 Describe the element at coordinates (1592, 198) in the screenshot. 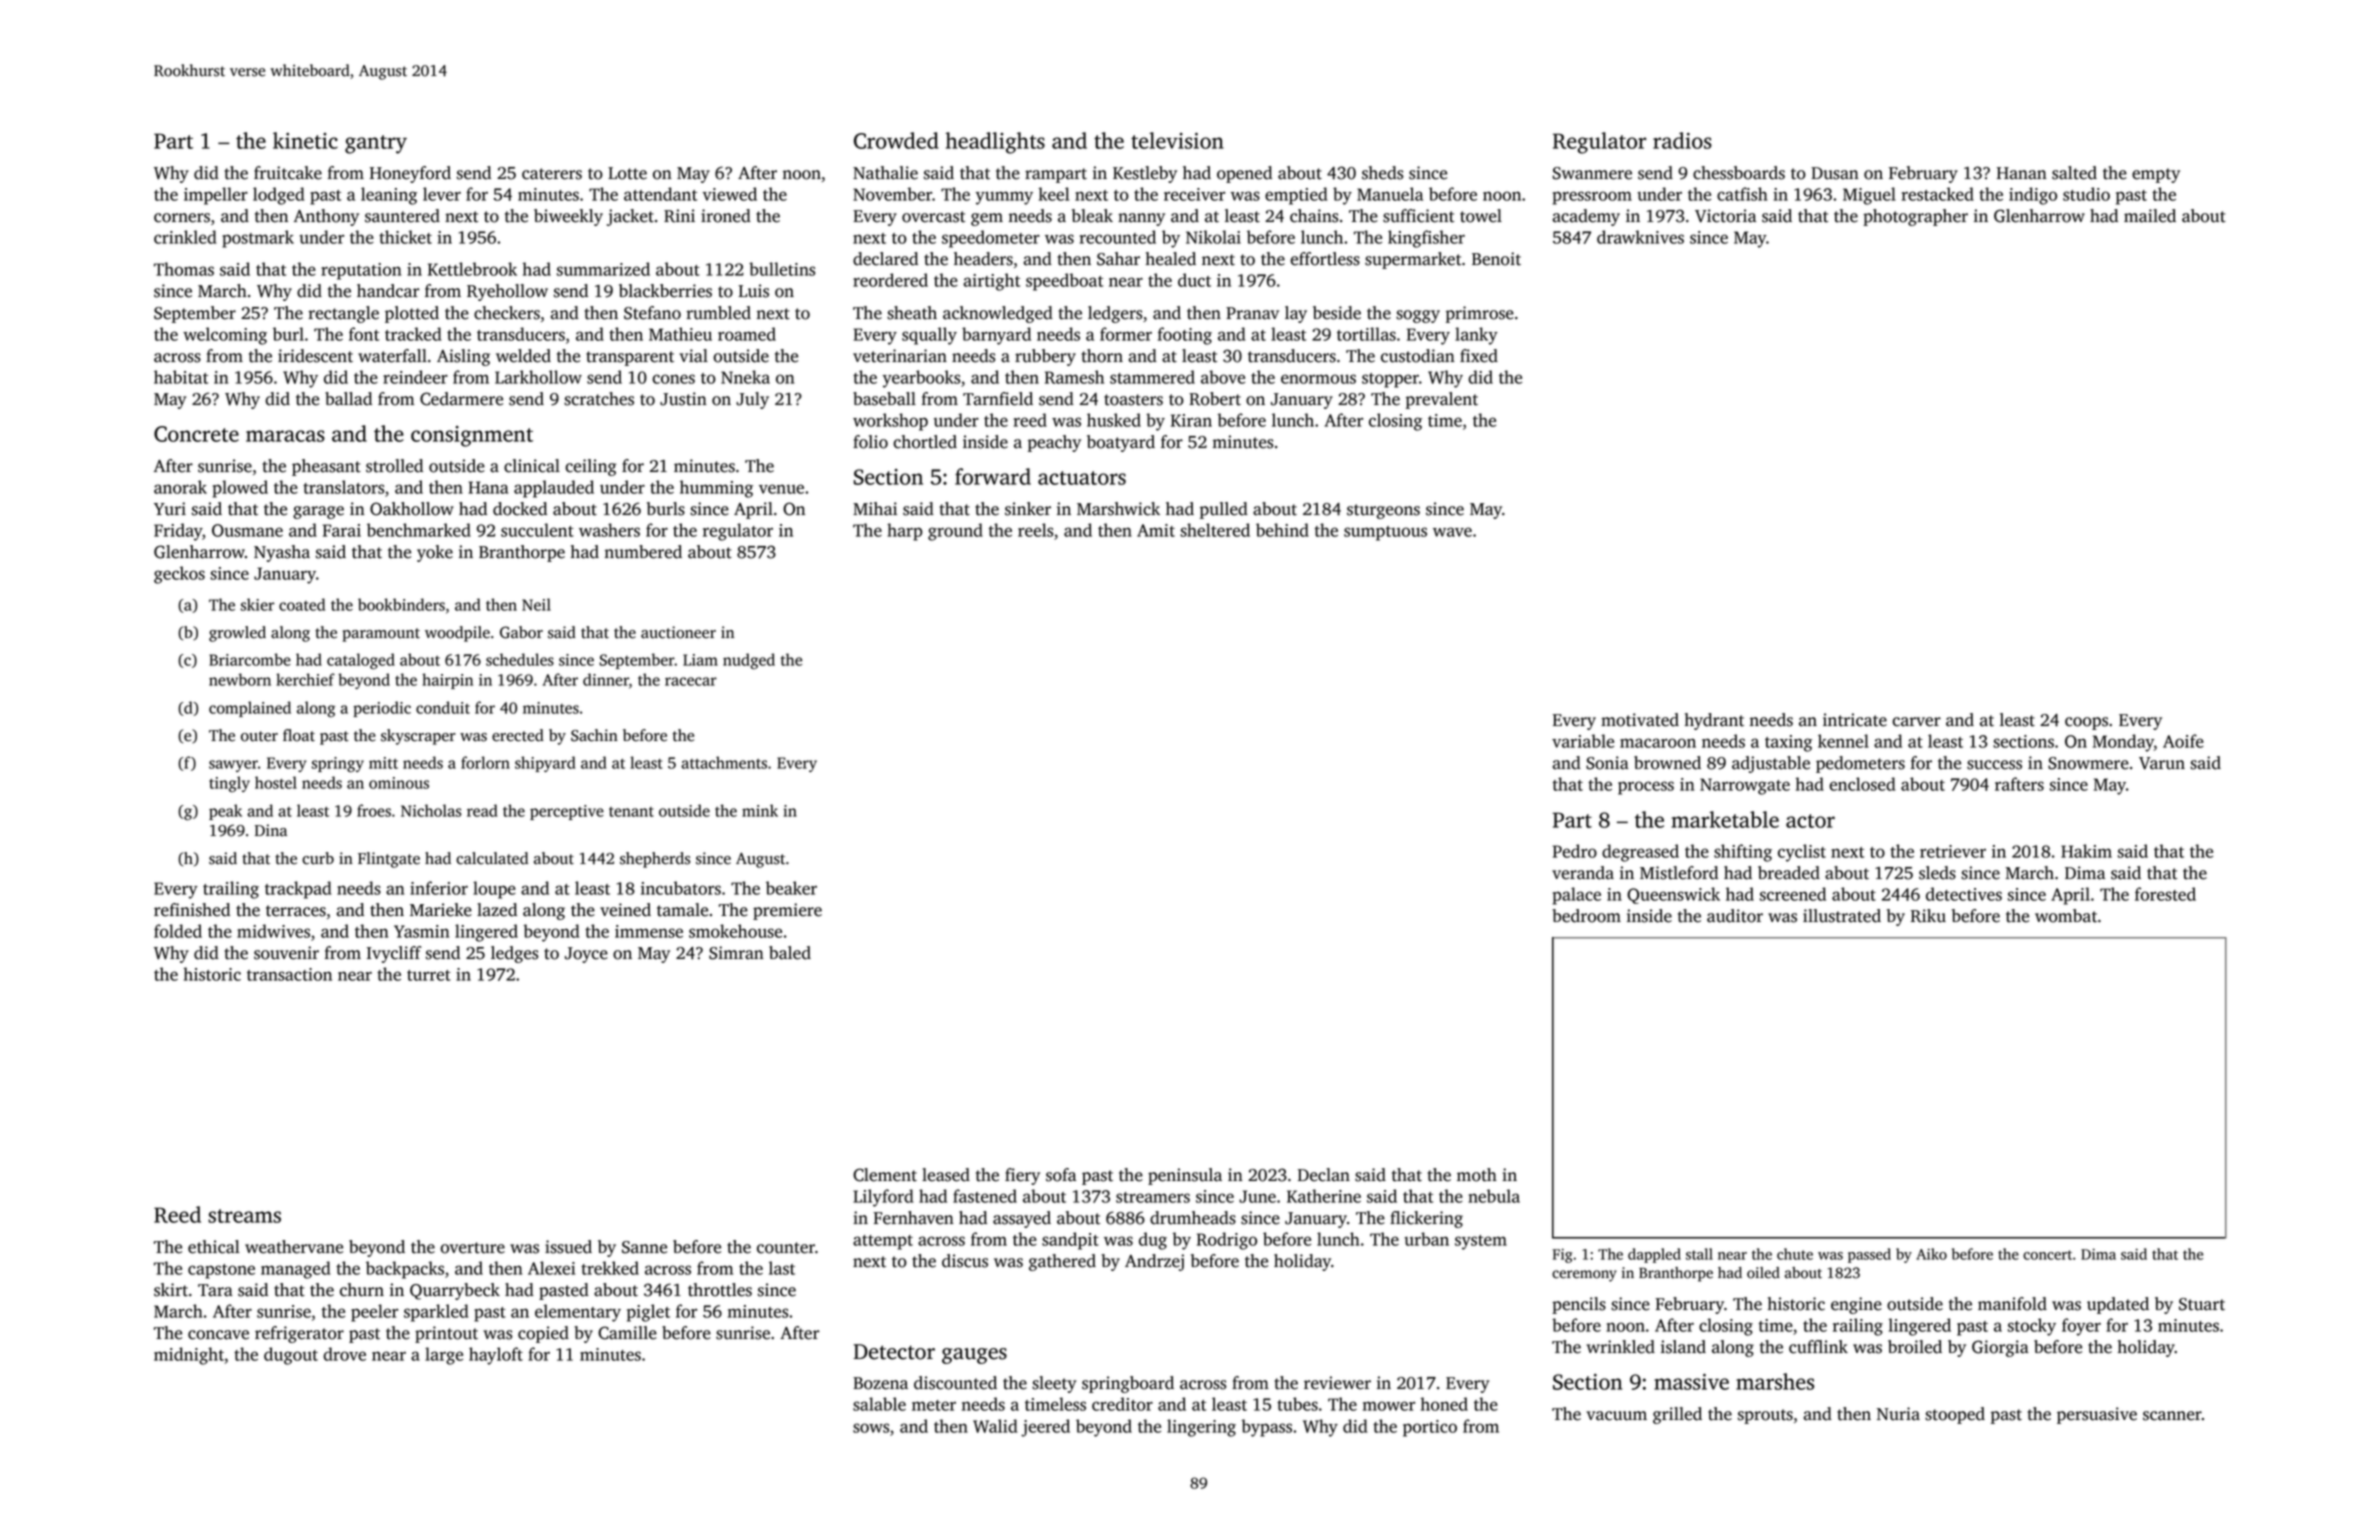

I see `pressroom` at that location.
